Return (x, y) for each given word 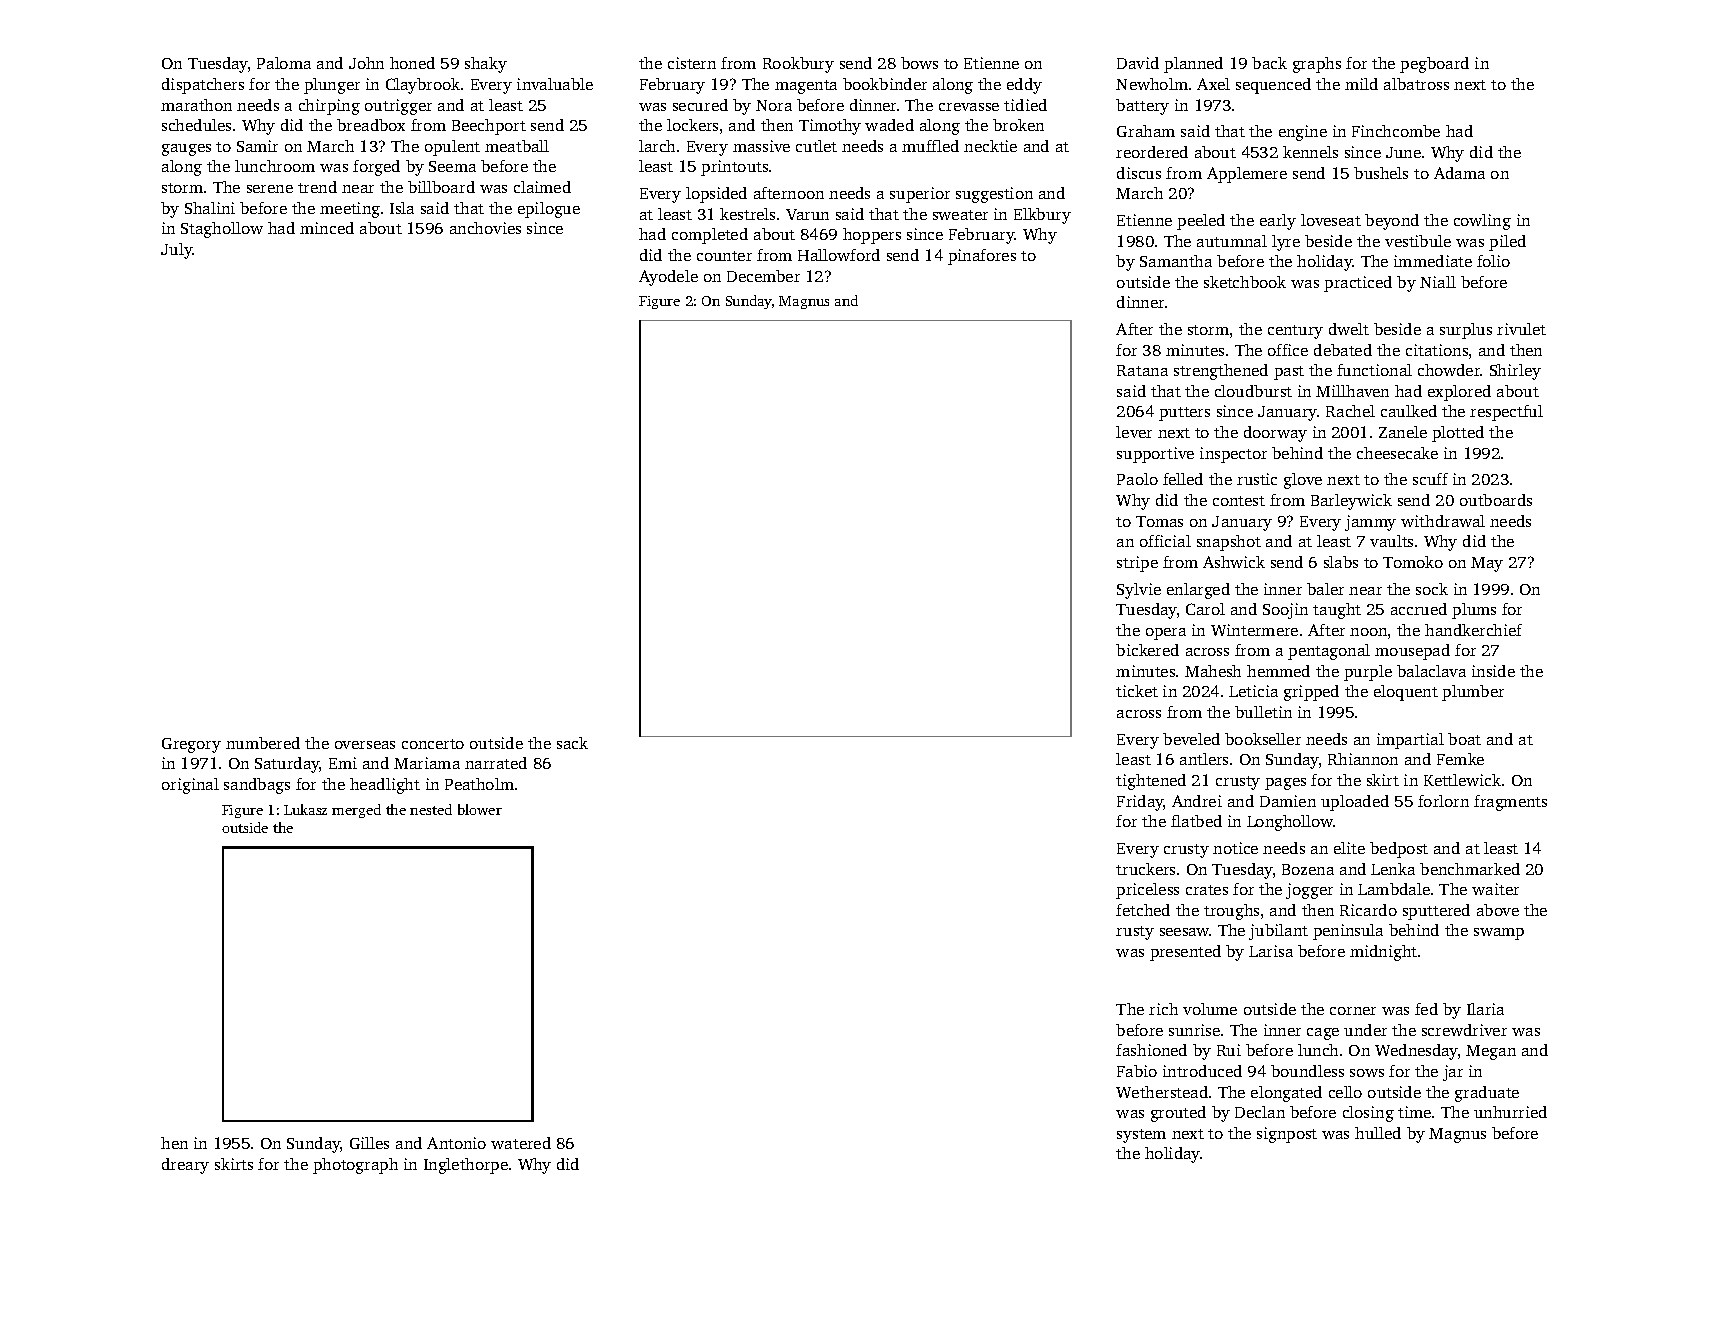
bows (919, 63)
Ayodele (668, 278)
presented (1185, 953)
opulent (452, 148)
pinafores (982, 257)
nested (431, 809)
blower (480, 809)
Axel (1213, 84)
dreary (185, 1166)
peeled (1201, 222)
